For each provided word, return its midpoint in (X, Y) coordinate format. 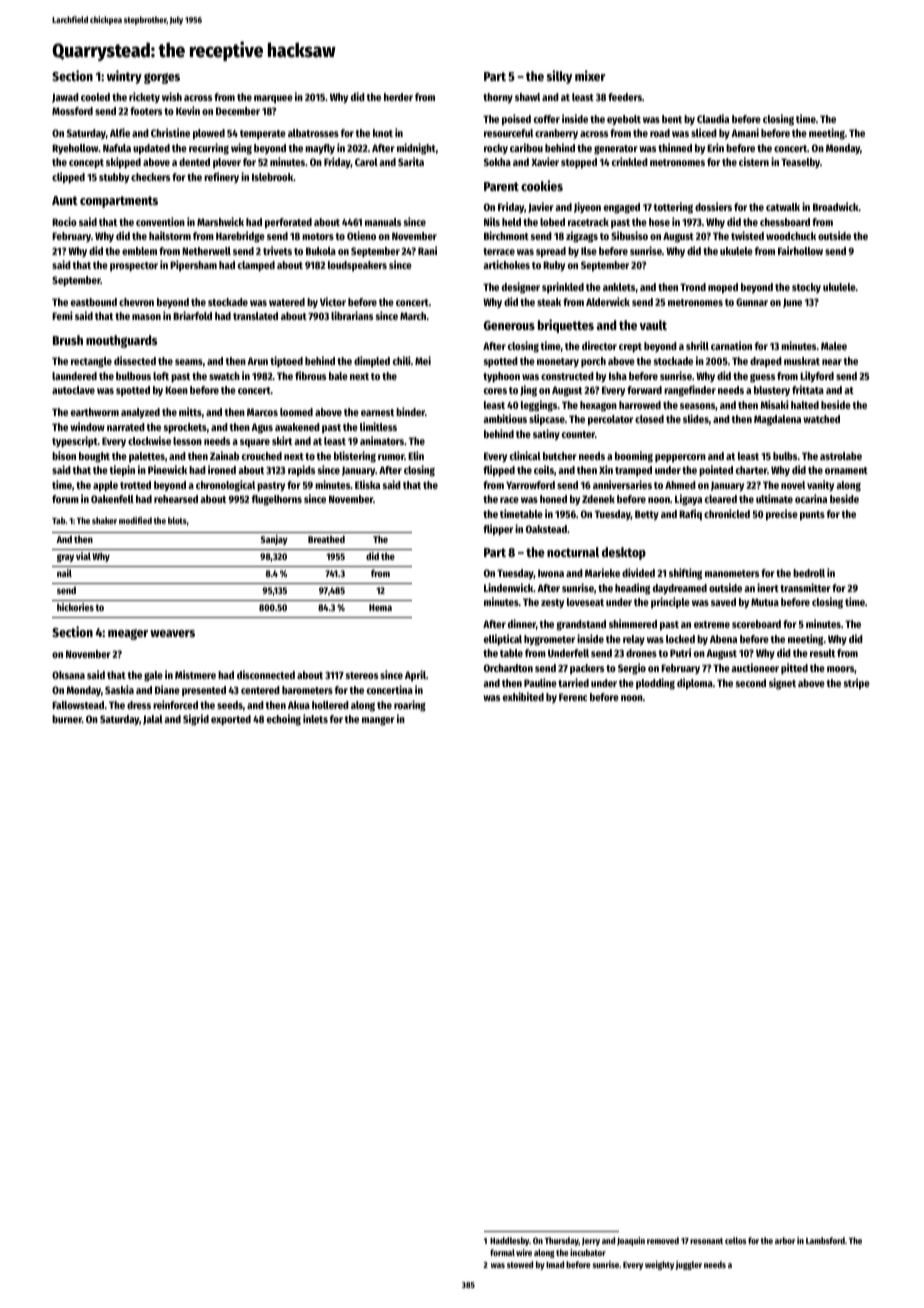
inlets (315, 718)
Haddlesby (509, 1241)
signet (782, 684)
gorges (162, 78)
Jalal (153, 720)
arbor (785, 1240)
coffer (547, 119)
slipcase (547, 420)
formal (502, 1252)
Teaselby (800, 163)
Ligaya (688, 500)
